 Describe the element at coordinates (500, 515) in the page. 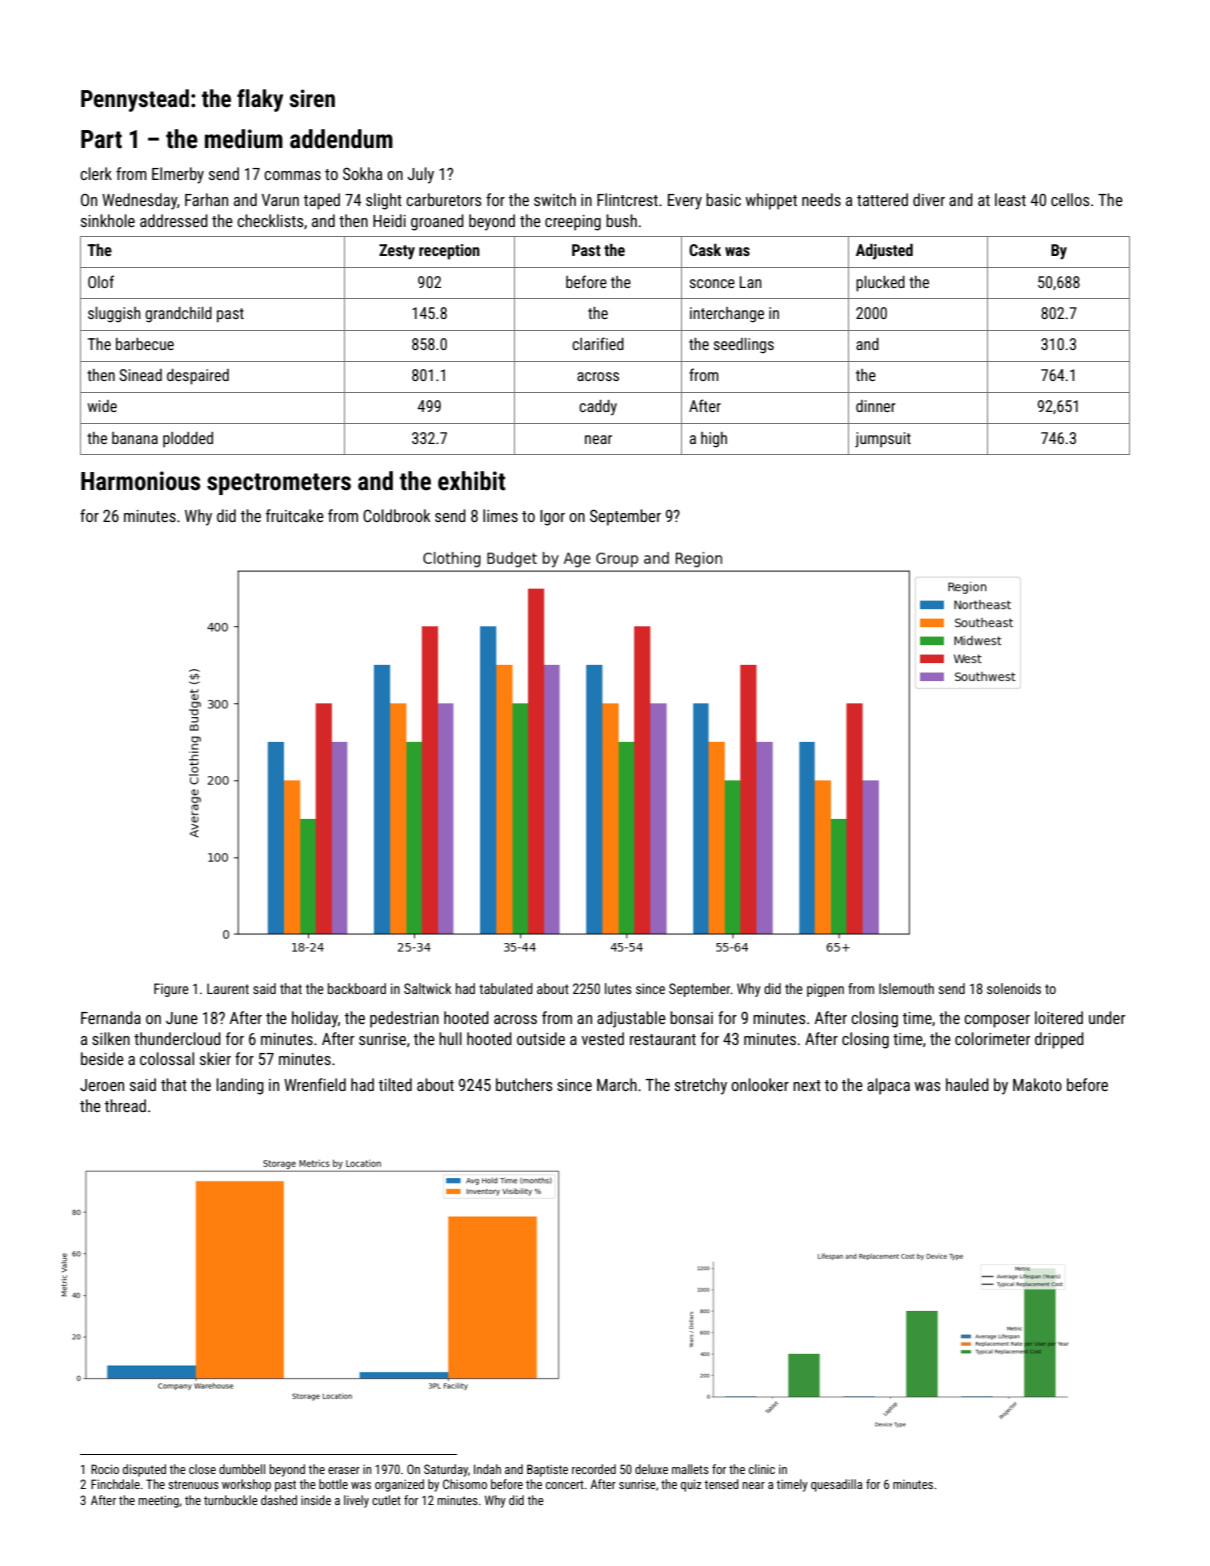

I see `limes` at that location.
